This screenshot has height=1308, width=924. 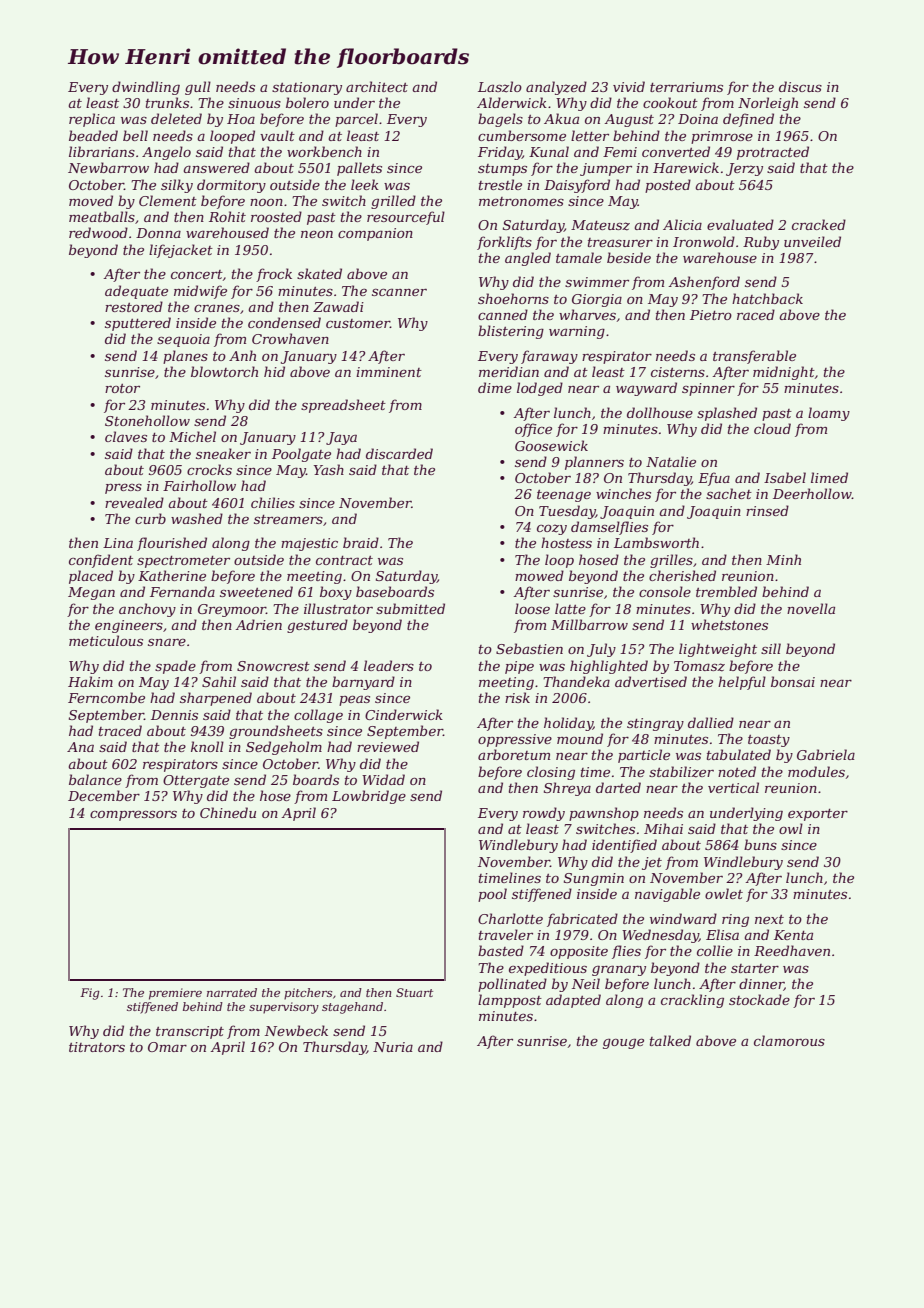 What do you see at coordinates (769, 741) in the screenshot?
I see `toasty` at bounding box center [769, 741].
